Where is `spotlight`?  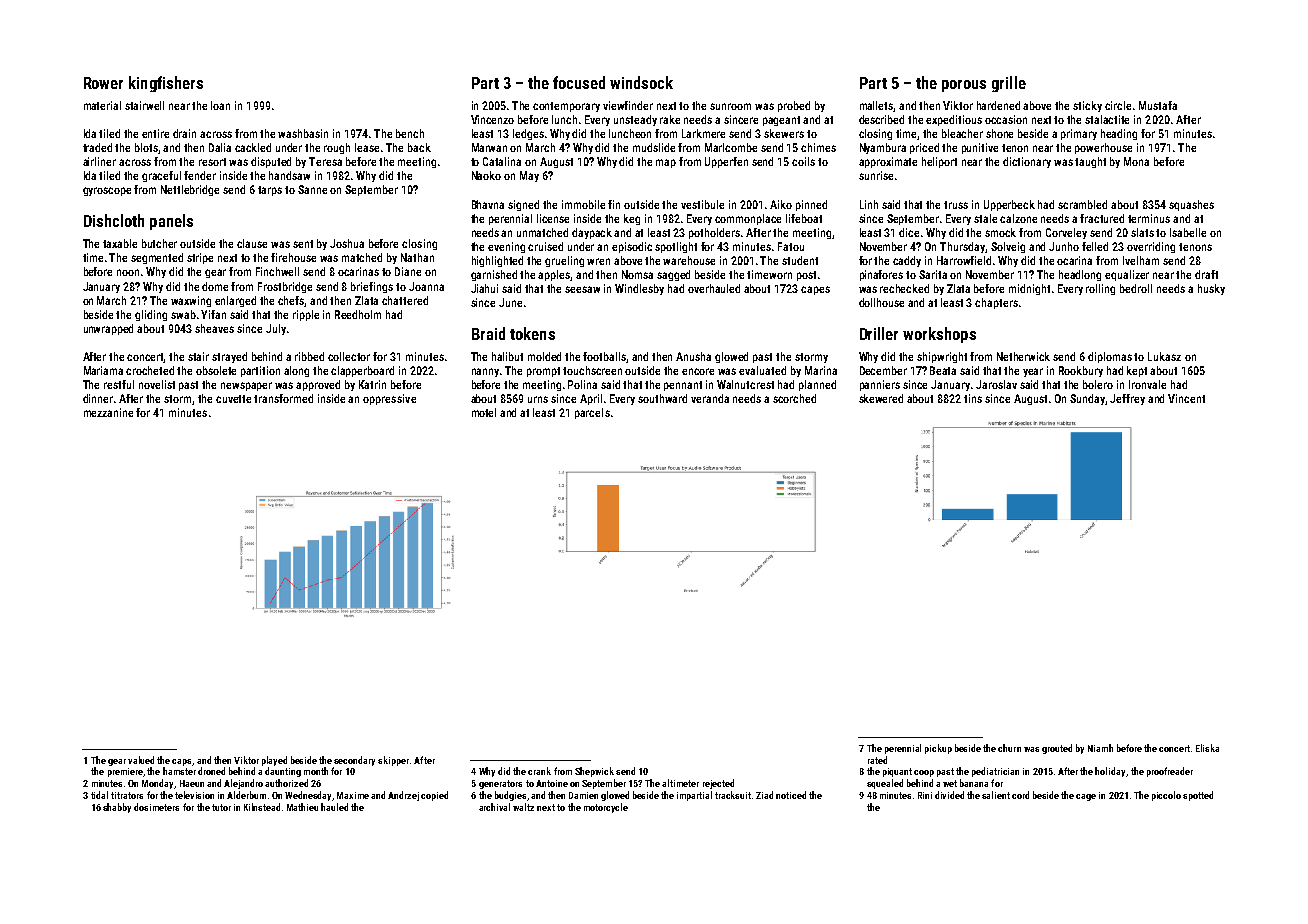 spotlight is located at coordinates (676, 247).
